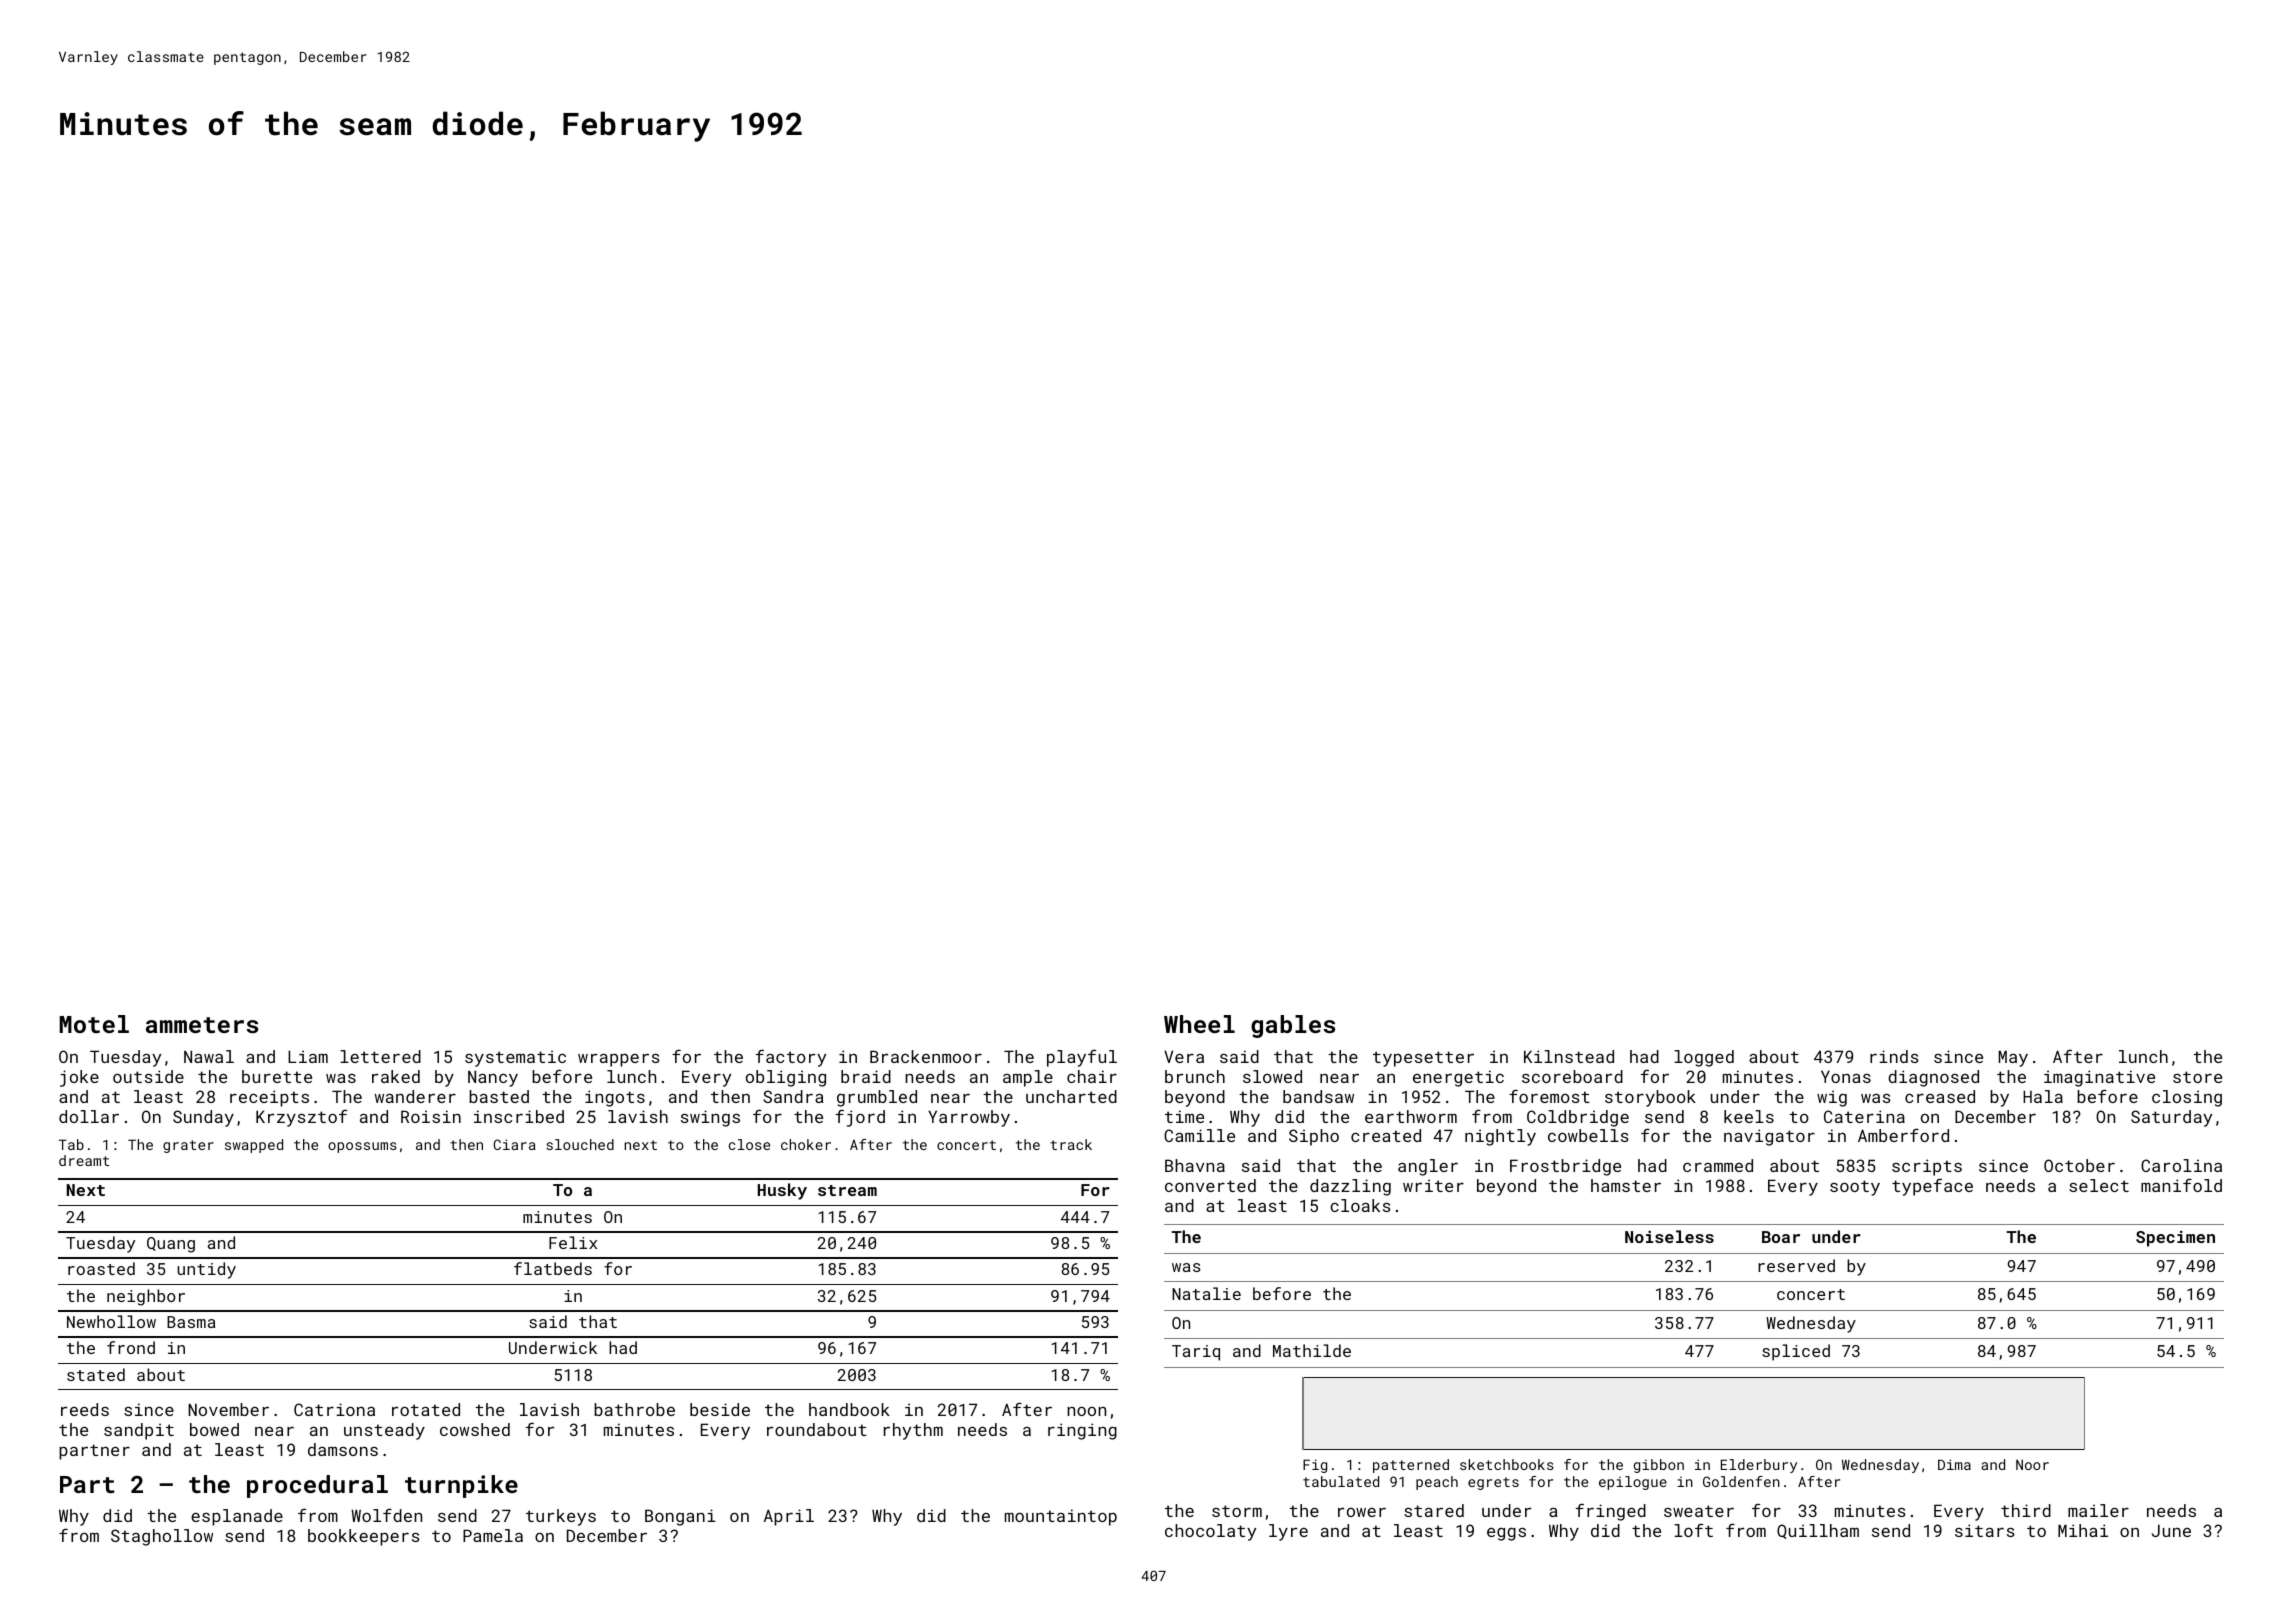 The height and width of the document is (1614, 2282). I want to click on spliced, so click(1796, 1352).
